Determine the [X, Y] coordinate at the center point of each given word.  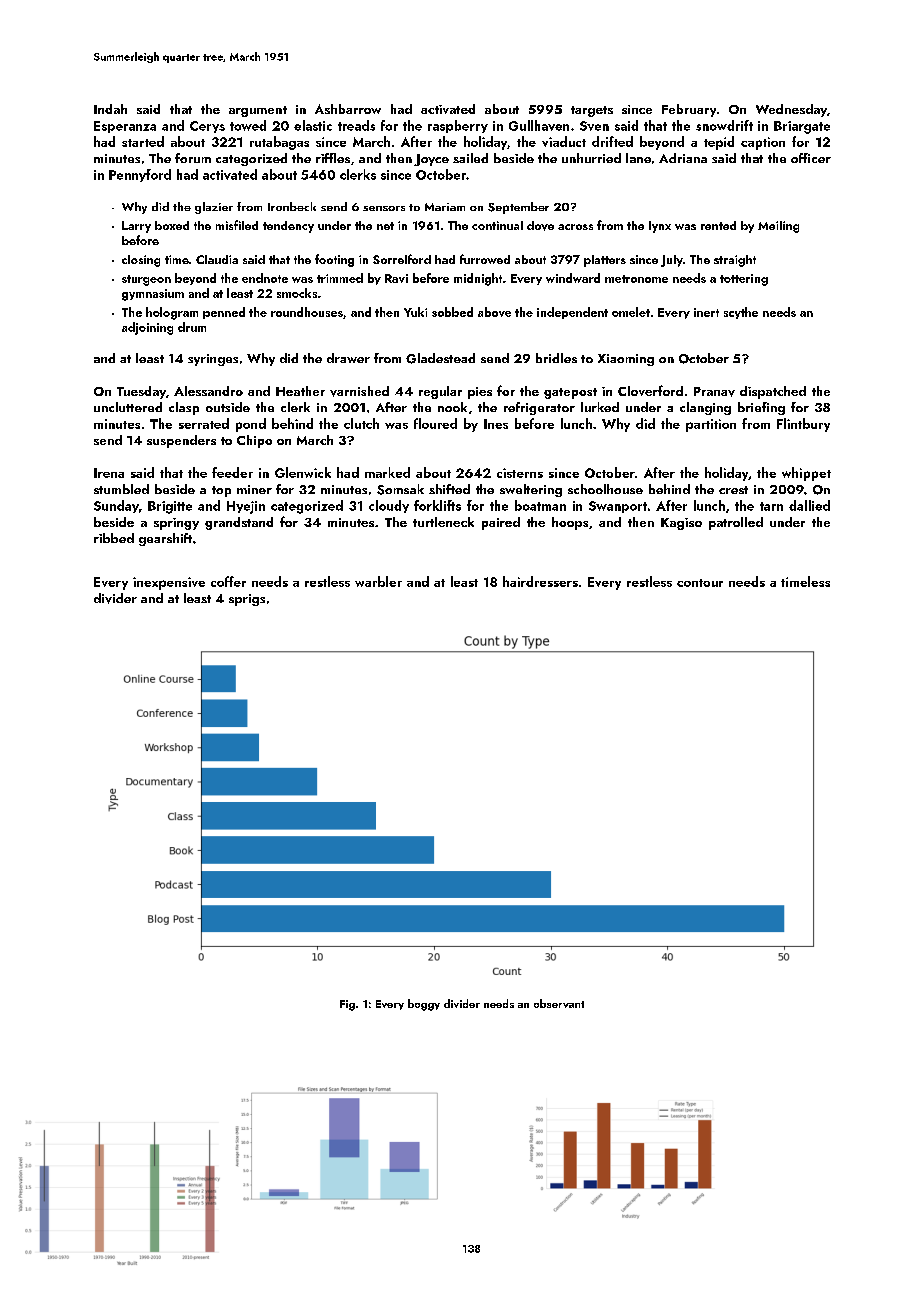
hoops [570, 523]
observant [559, 1003]
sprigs [247, 600]
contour [700, 583]
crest [733, 490]
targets [592, 111]
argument [258, 111]
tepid [719, 143]
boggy [424, 1005]
